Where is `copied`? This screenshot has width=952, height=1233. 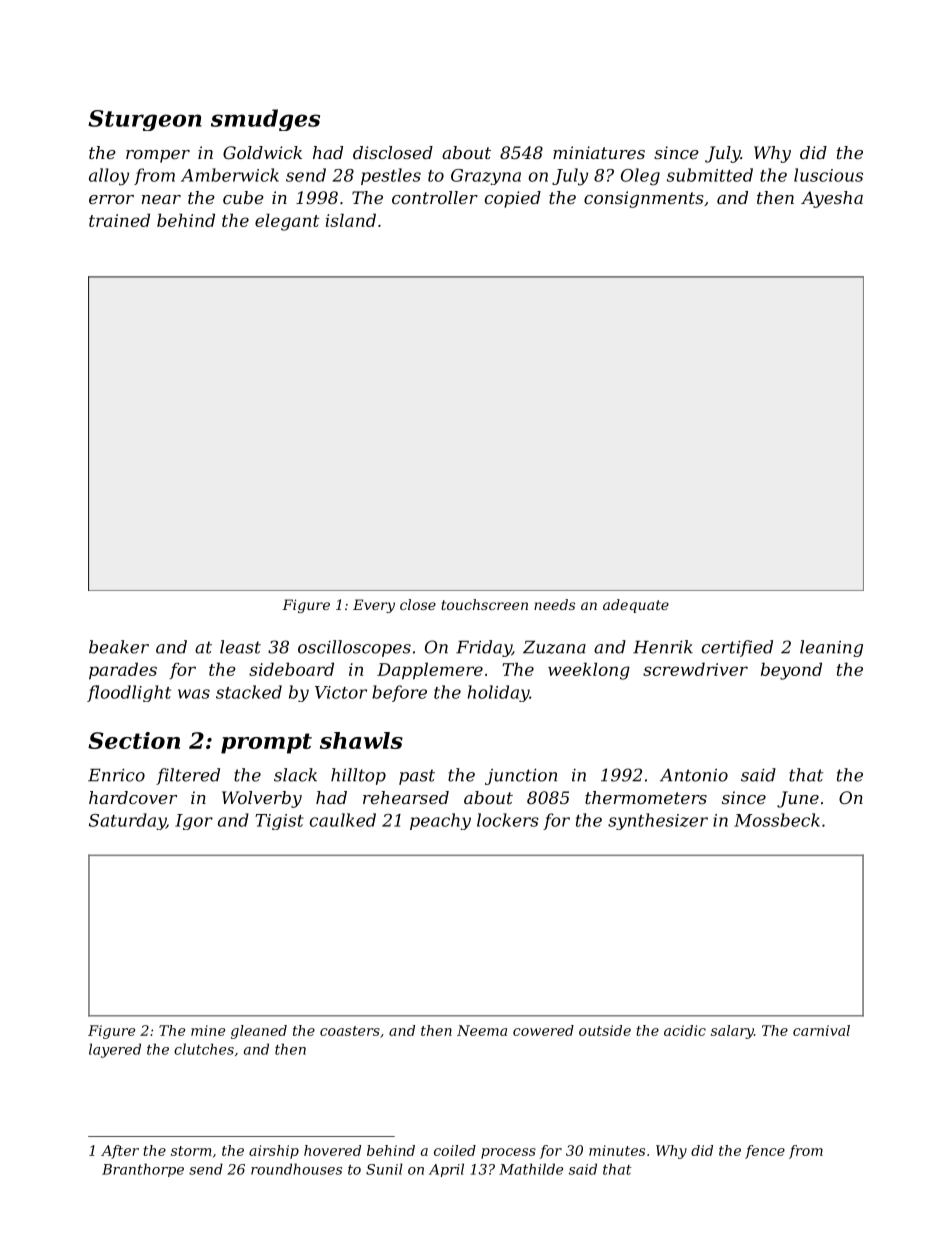
copied is located at coordinates (513, 199).
